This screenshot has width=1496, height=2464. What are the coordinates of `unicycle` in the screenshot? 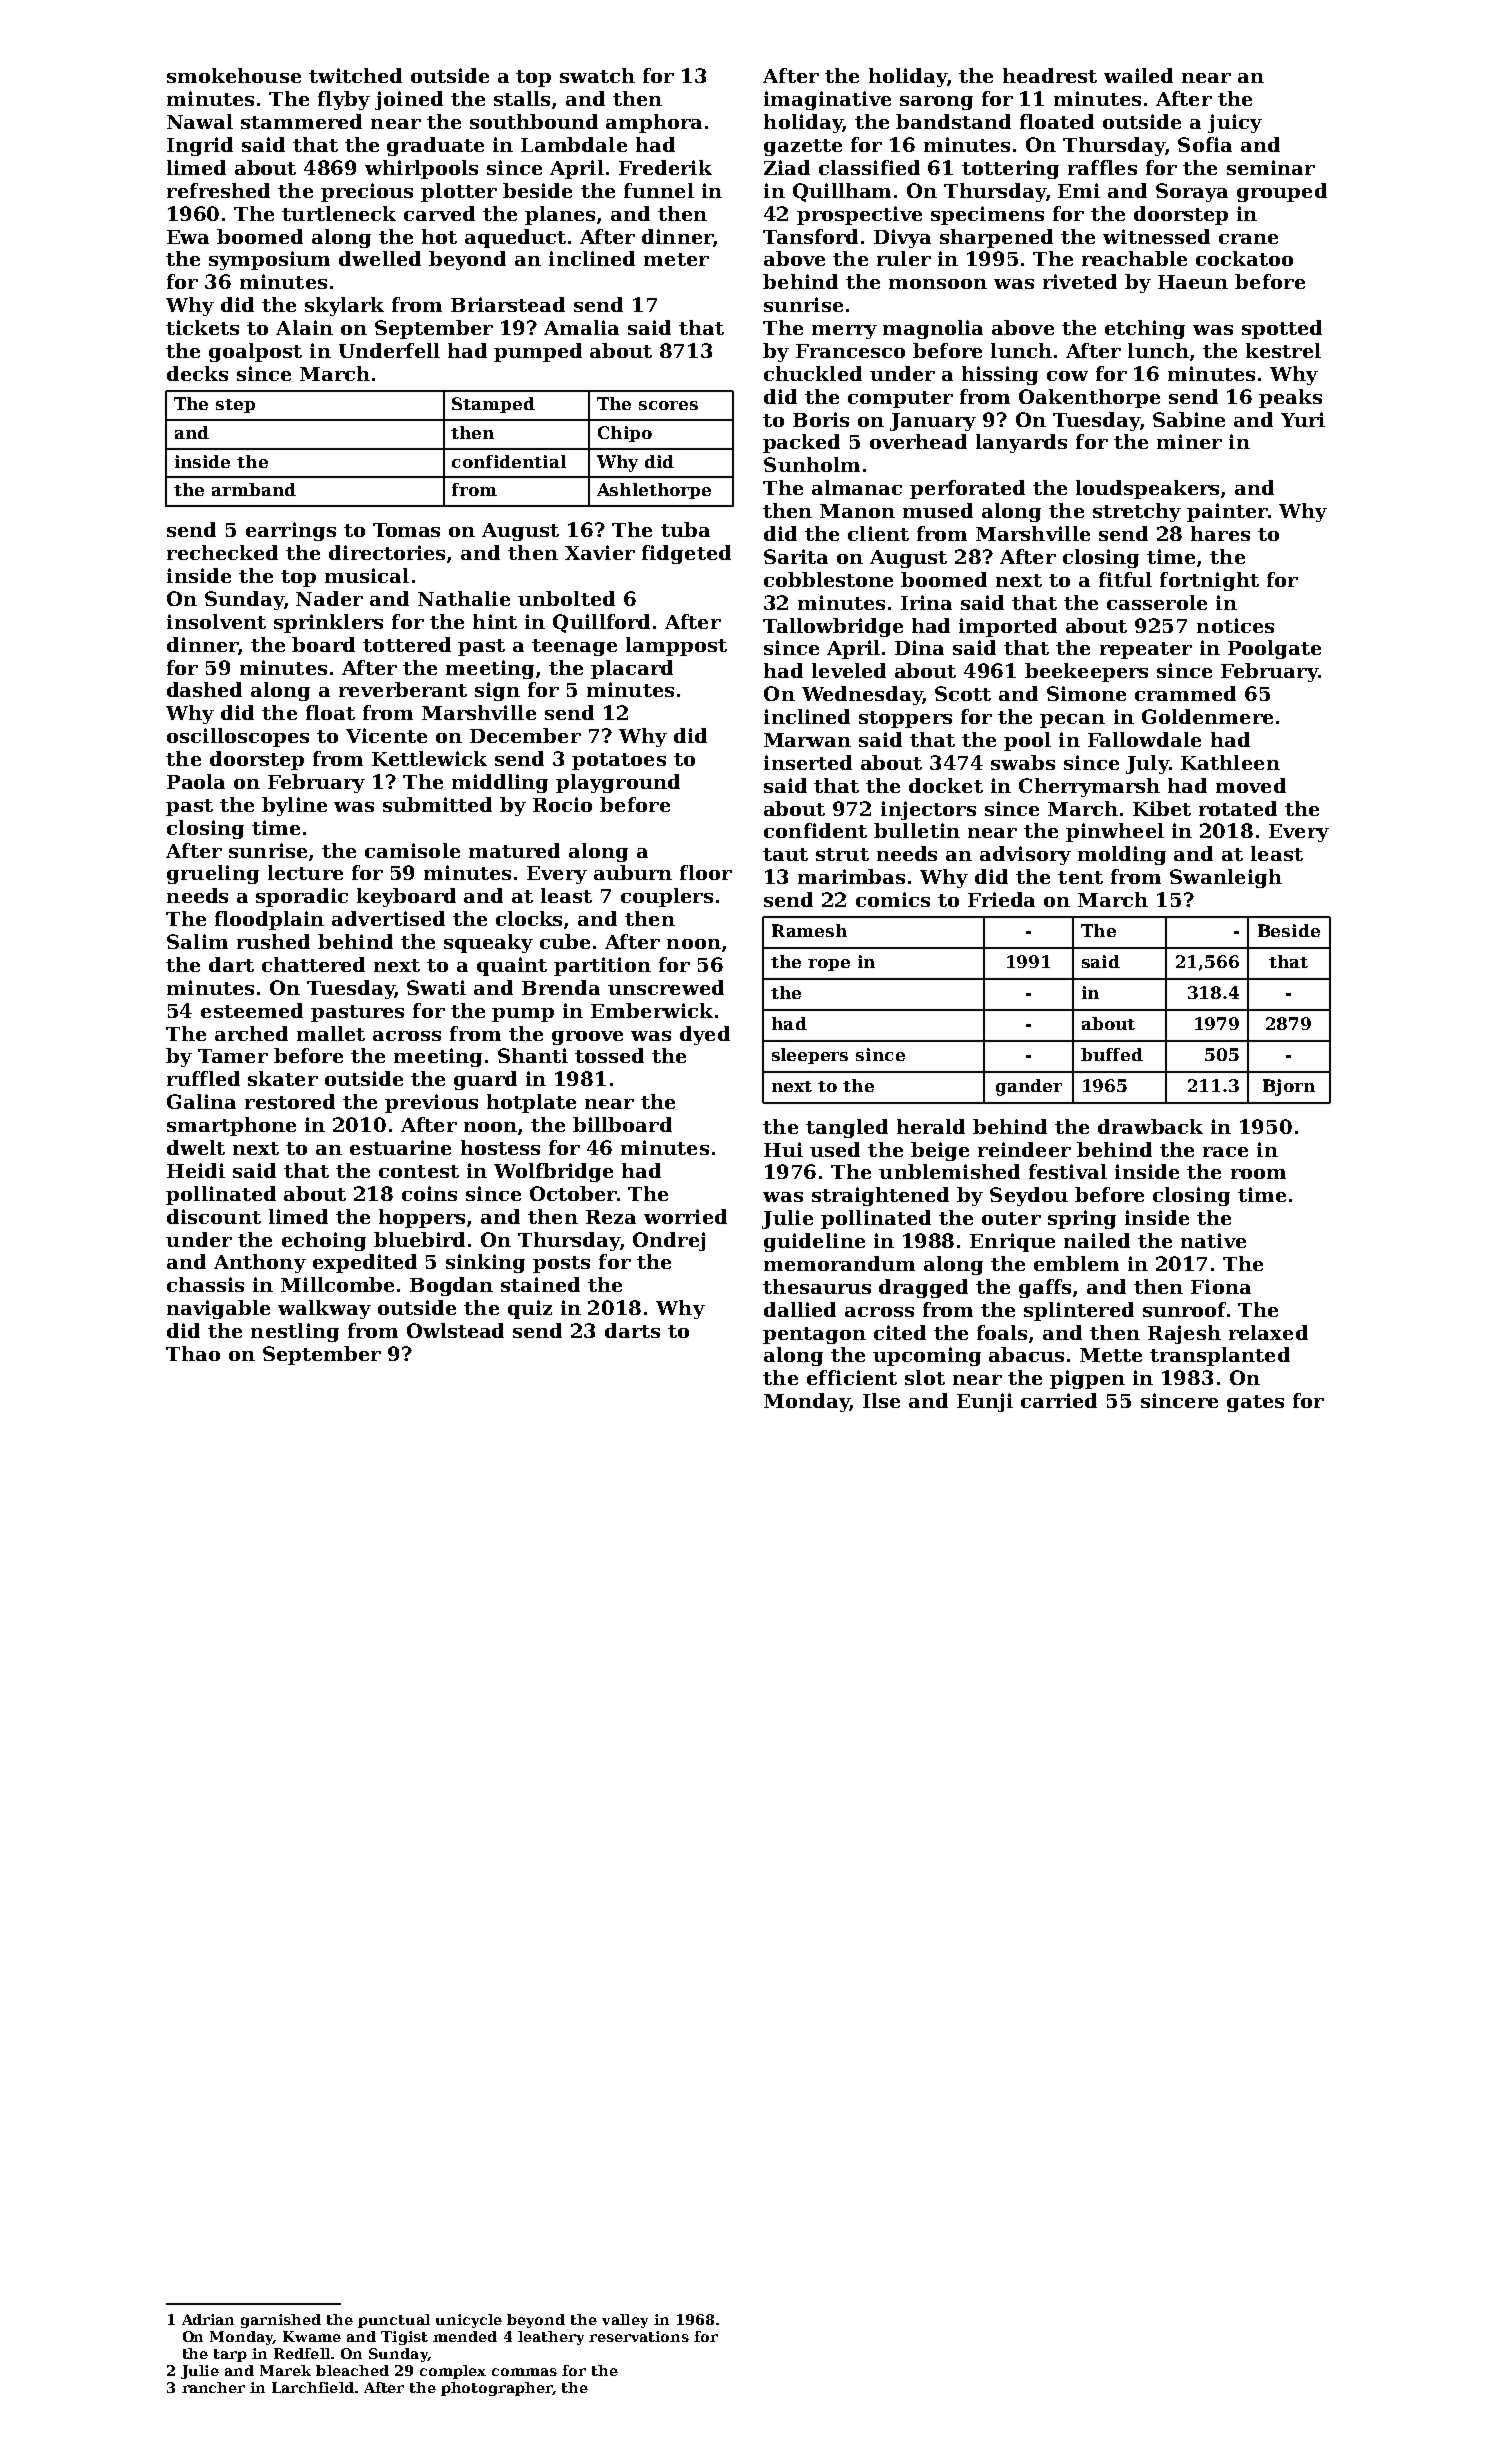 It's located at (469, 2321).
